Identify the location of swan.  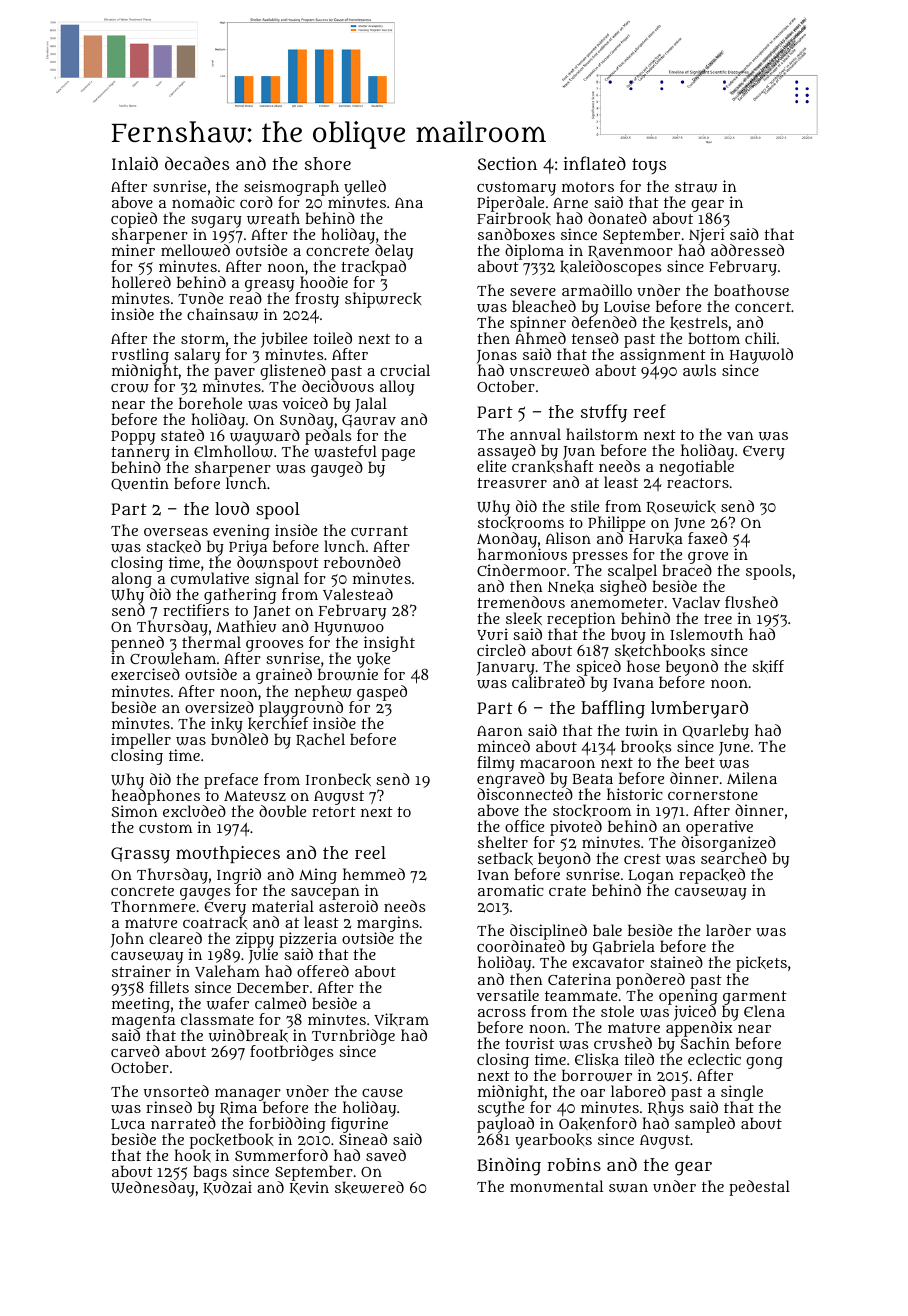
(628, 1188).
